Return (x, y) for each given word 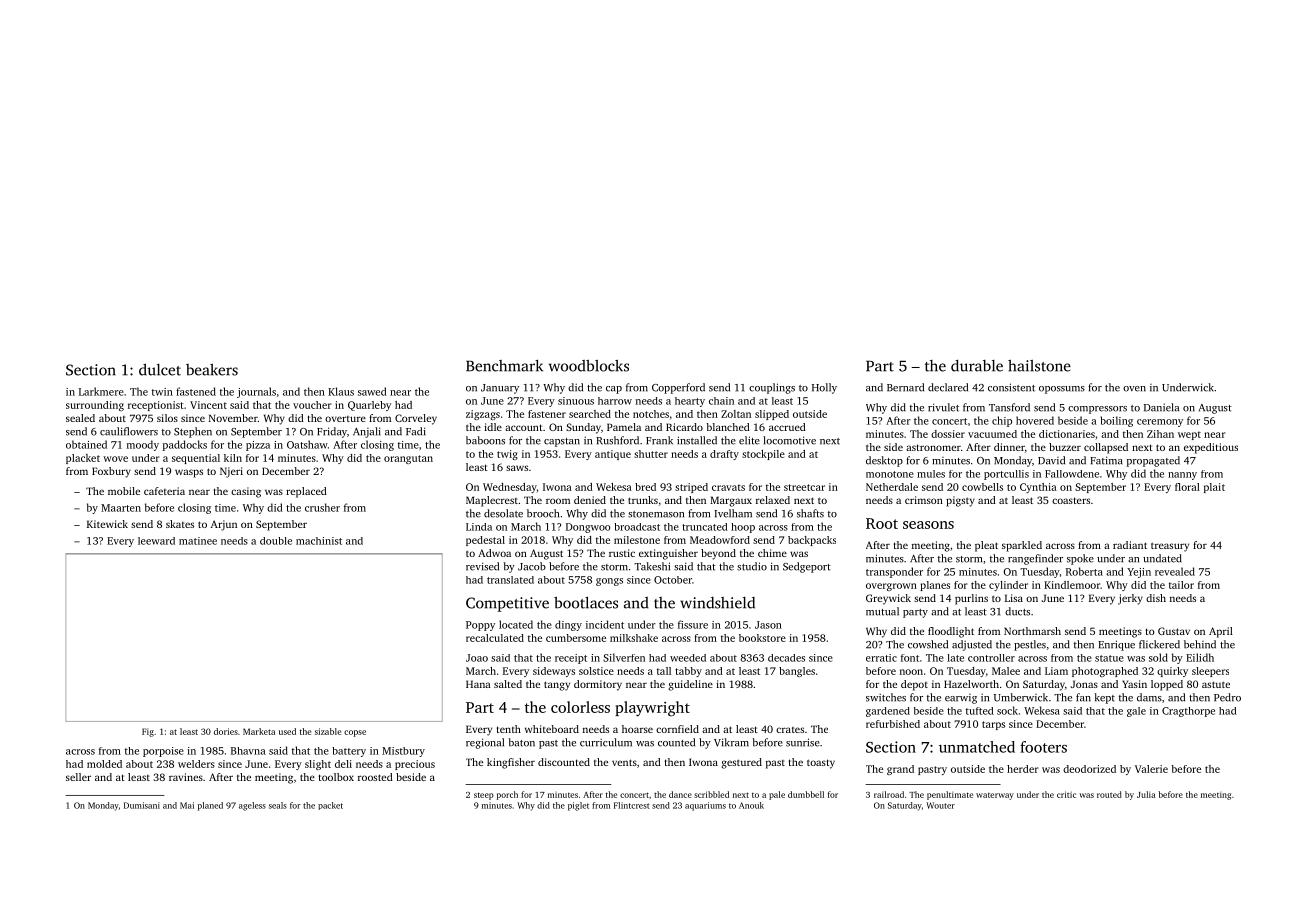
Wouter (940, 805)
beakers (212, 370)
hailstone (1039, 366)
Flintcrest (632, 805)
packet (330, 806)
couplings (772, 388)
